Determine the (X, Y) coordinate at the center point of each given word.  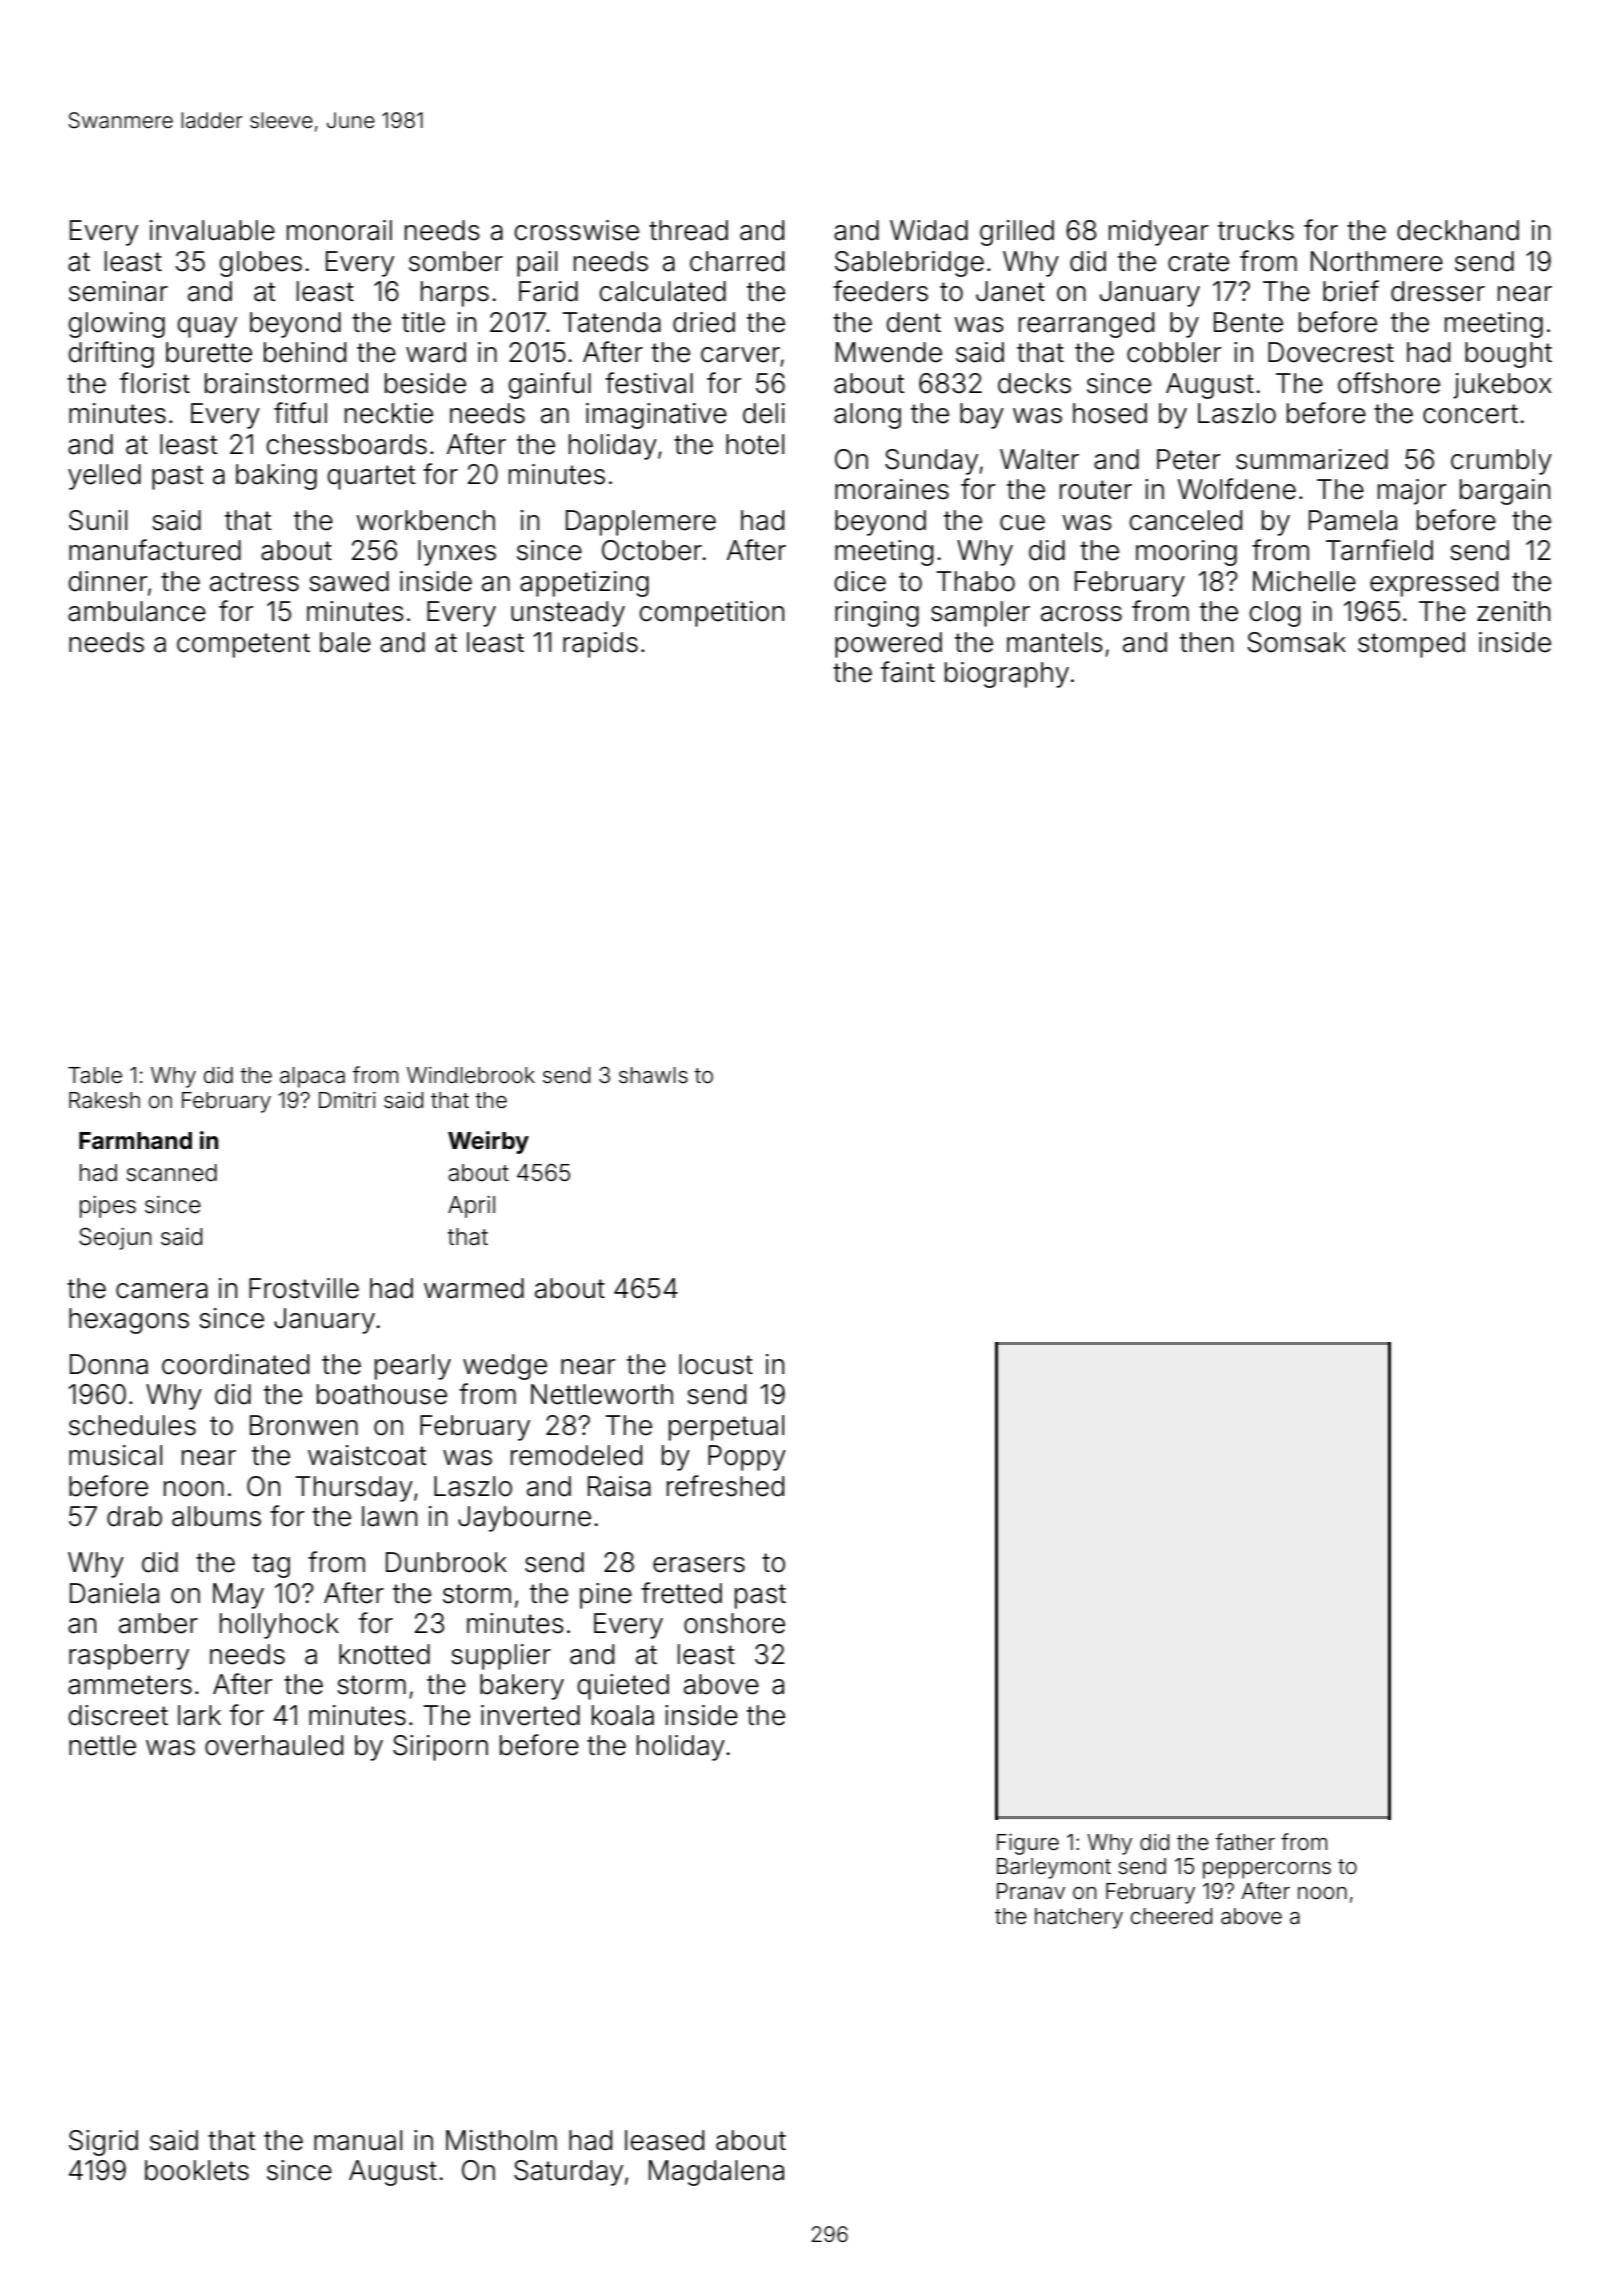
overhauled (274, 1745)
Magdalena (716, 2173)
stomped (1411, 645)
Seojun (115, 1238)
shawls (653, 1075)
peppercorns (1267, 1870)
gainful (549, 385)
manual (358, 2140)
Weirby (488, 1142)
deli (764, 413)
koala (623, 1715)
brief (1351, 291)
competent (243, 645)
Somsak (1296, 642)
